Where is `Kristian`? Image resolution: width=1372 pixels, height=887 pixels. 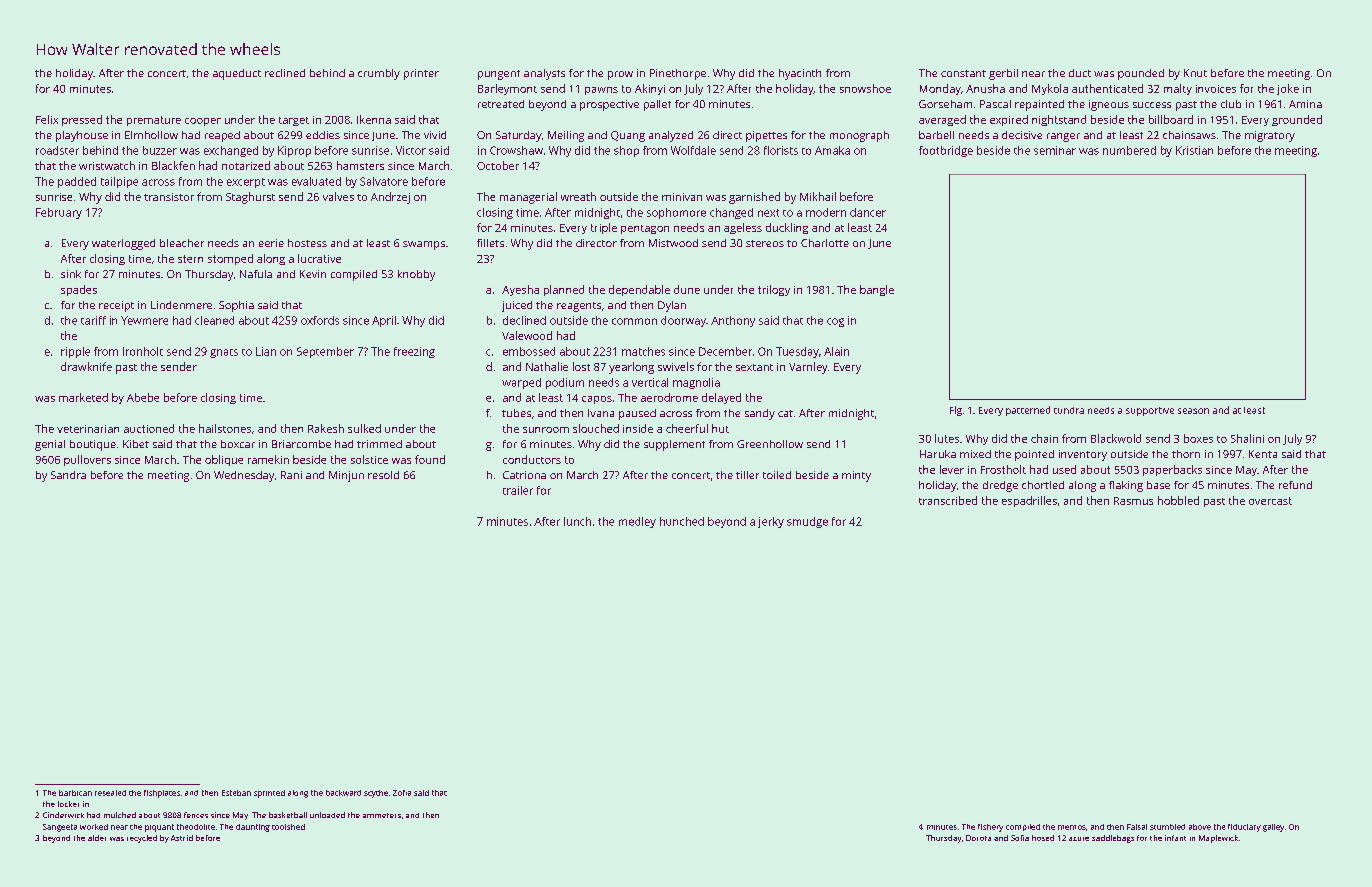 Kristian is located at coordinates (1194, 150).
